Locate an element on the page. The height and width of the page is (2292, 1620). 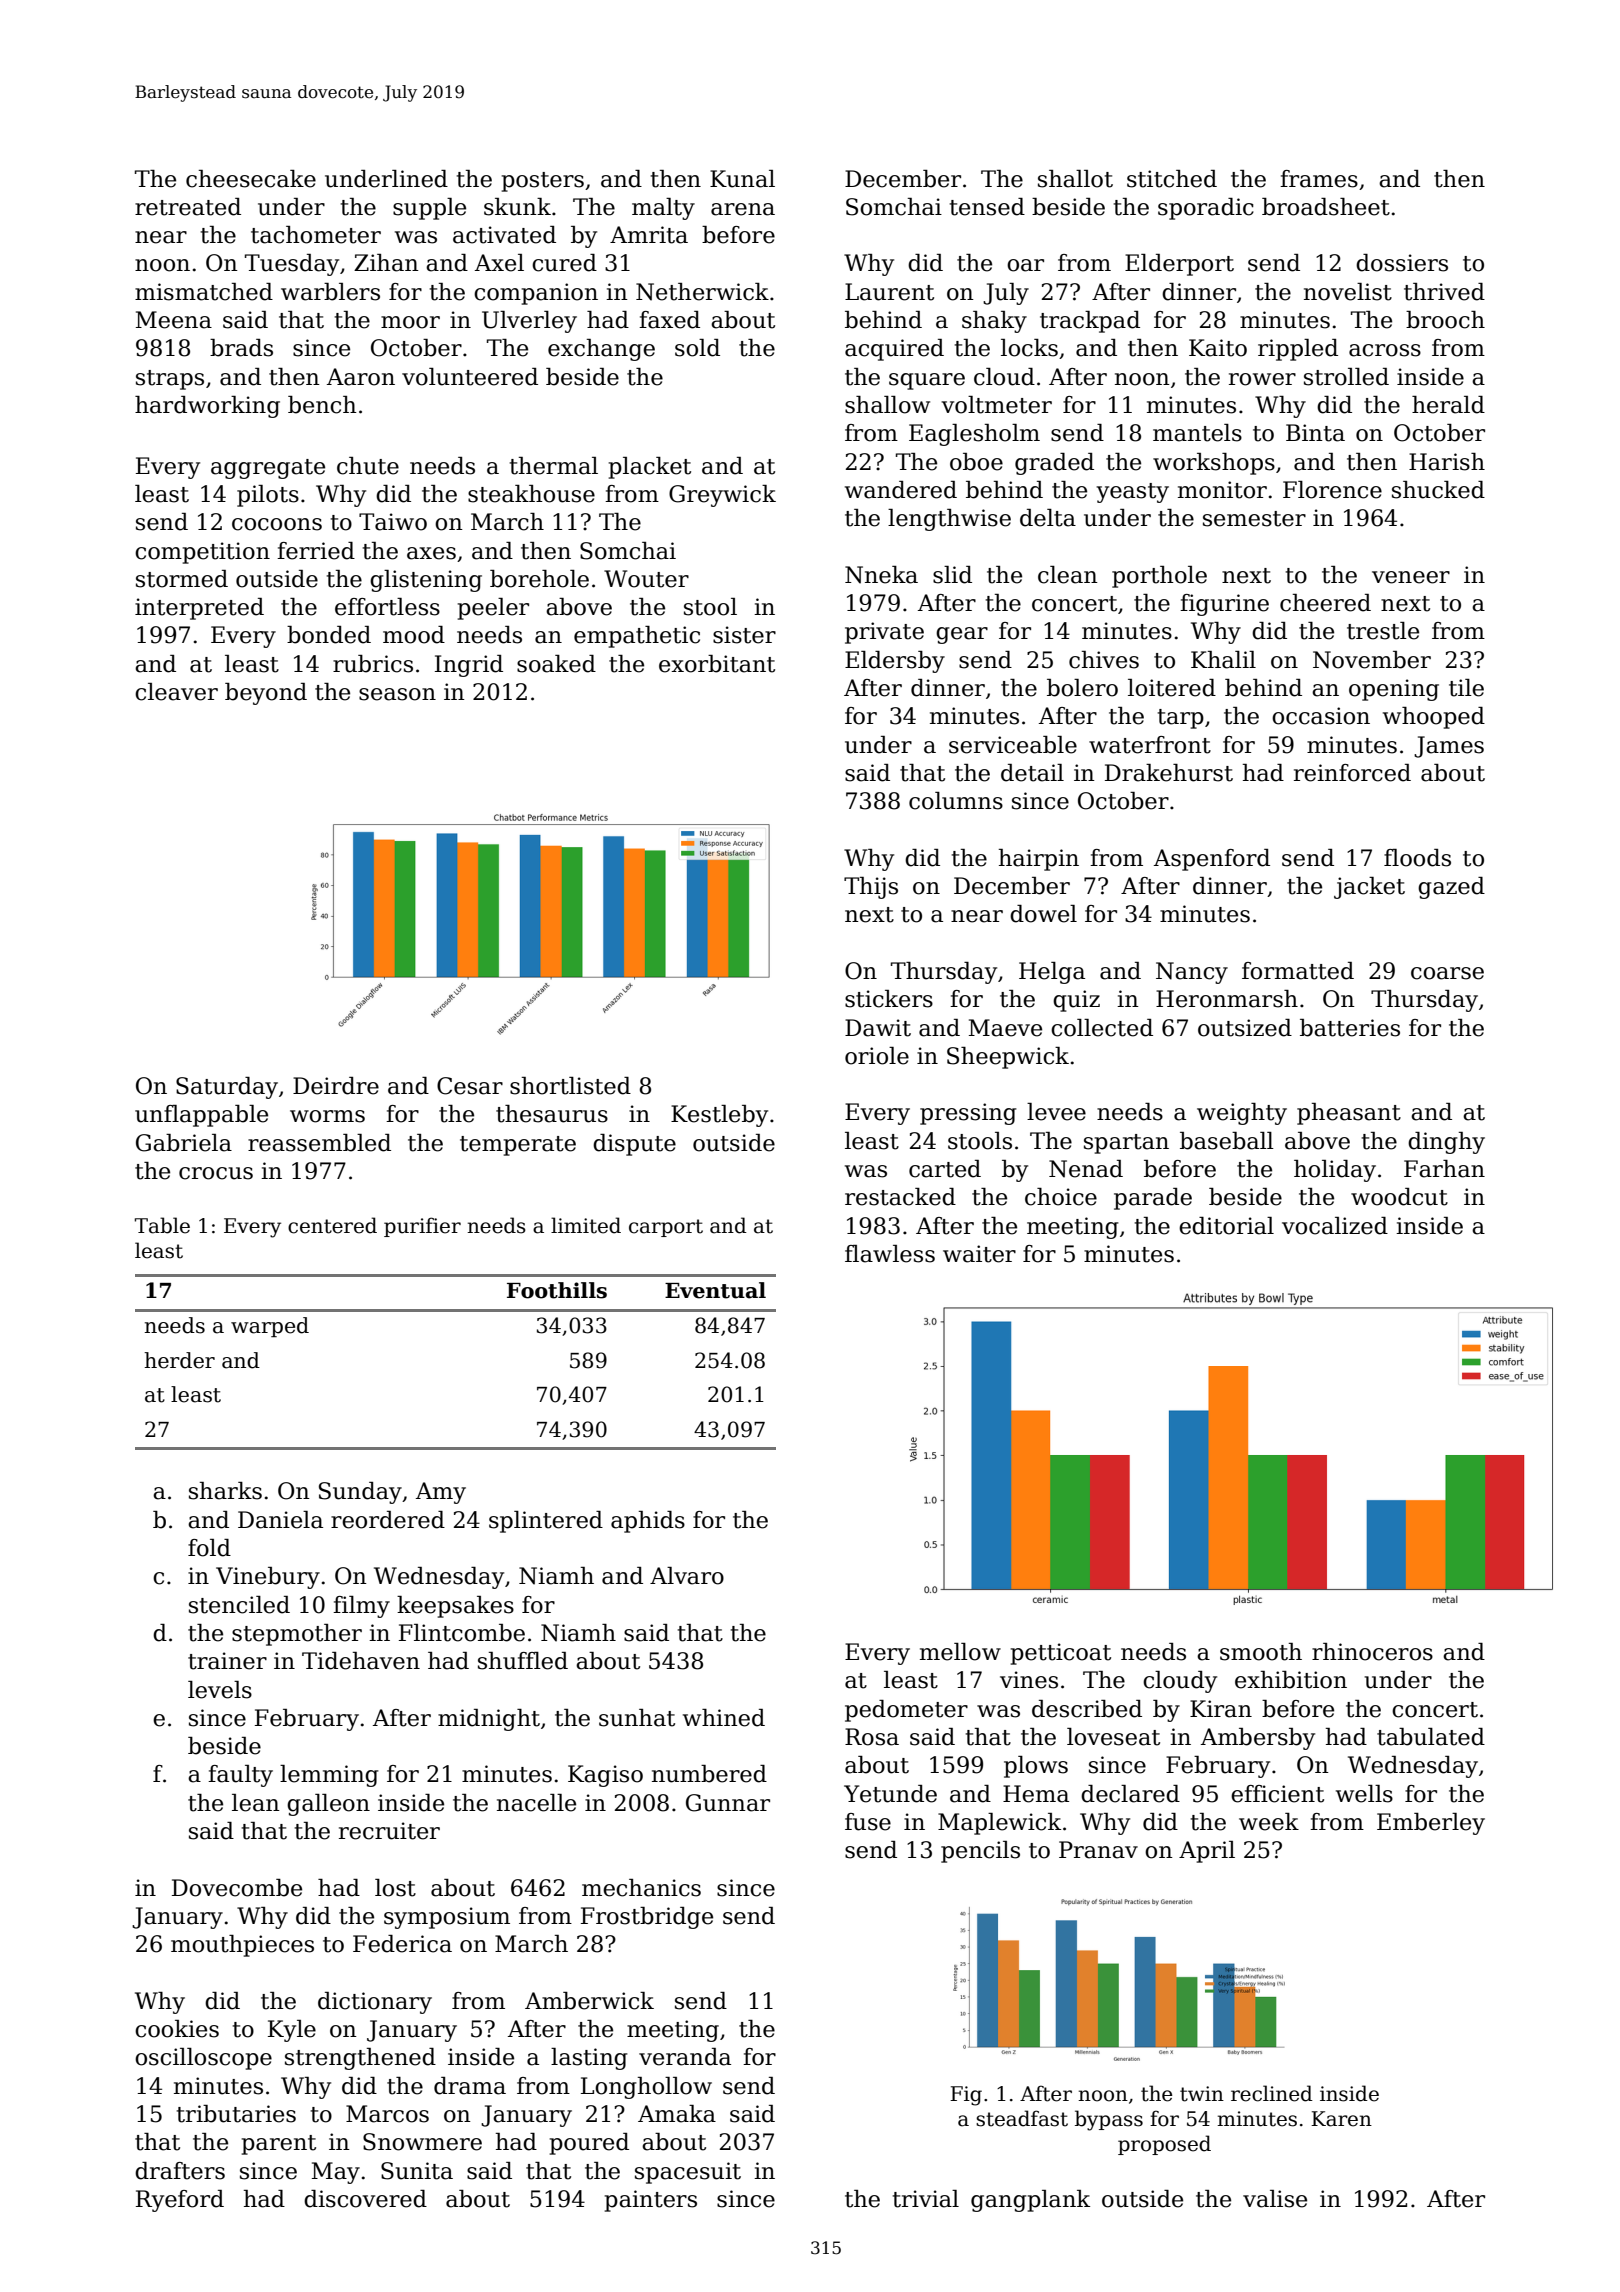
Ryeford is located at coordinates (180, 2201).
